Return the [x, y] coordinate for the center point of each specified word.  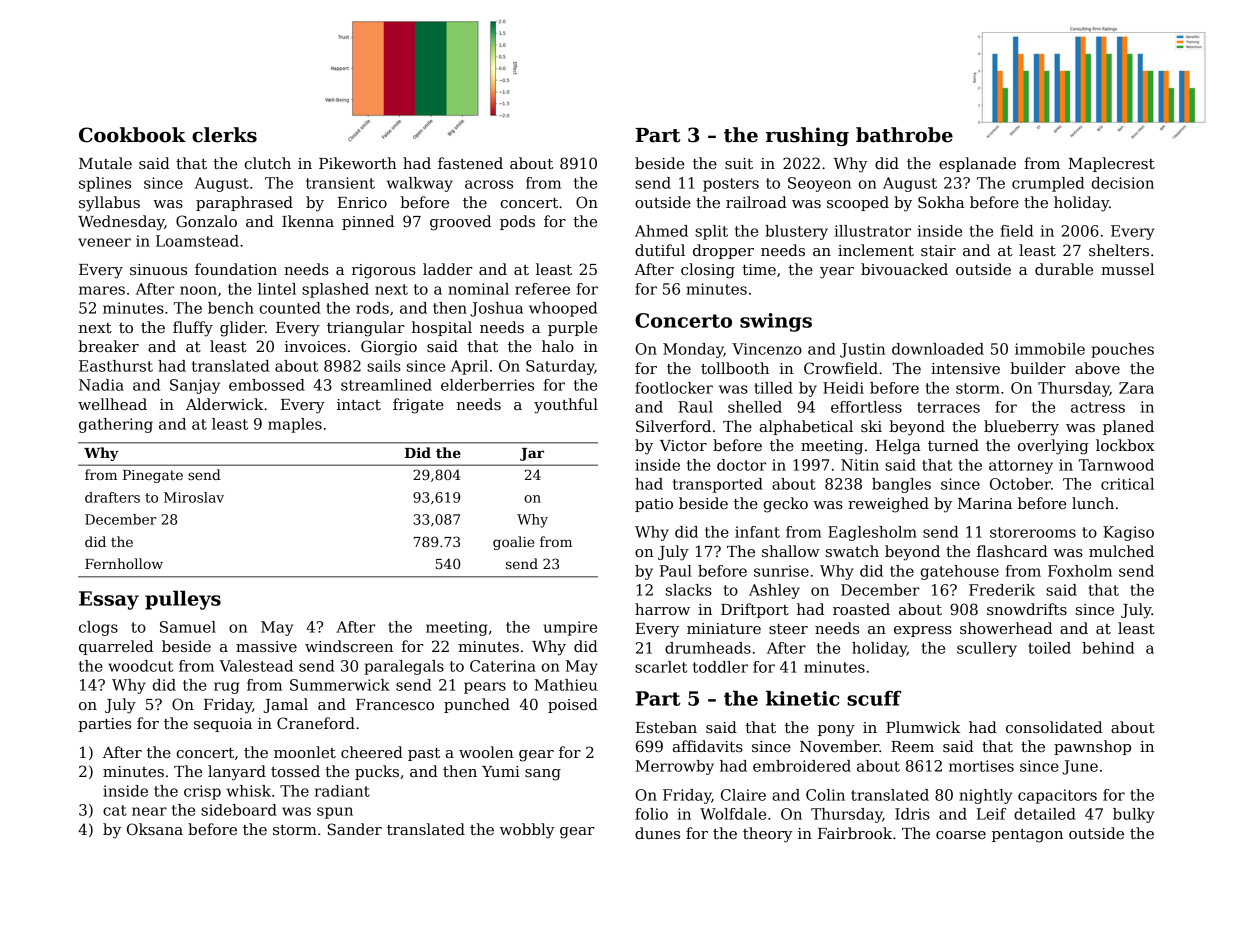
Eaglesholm [872, 533]
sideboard [239, 810]
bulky [1133, 815]
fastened [470, 163]
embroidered [802, 766]
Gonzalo [206, 221]
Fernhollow [124, 563]
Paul [676, 571]
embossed [267, 385]
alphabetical [806, 427]
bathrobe [904, 135]
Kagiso [1128, 533]
